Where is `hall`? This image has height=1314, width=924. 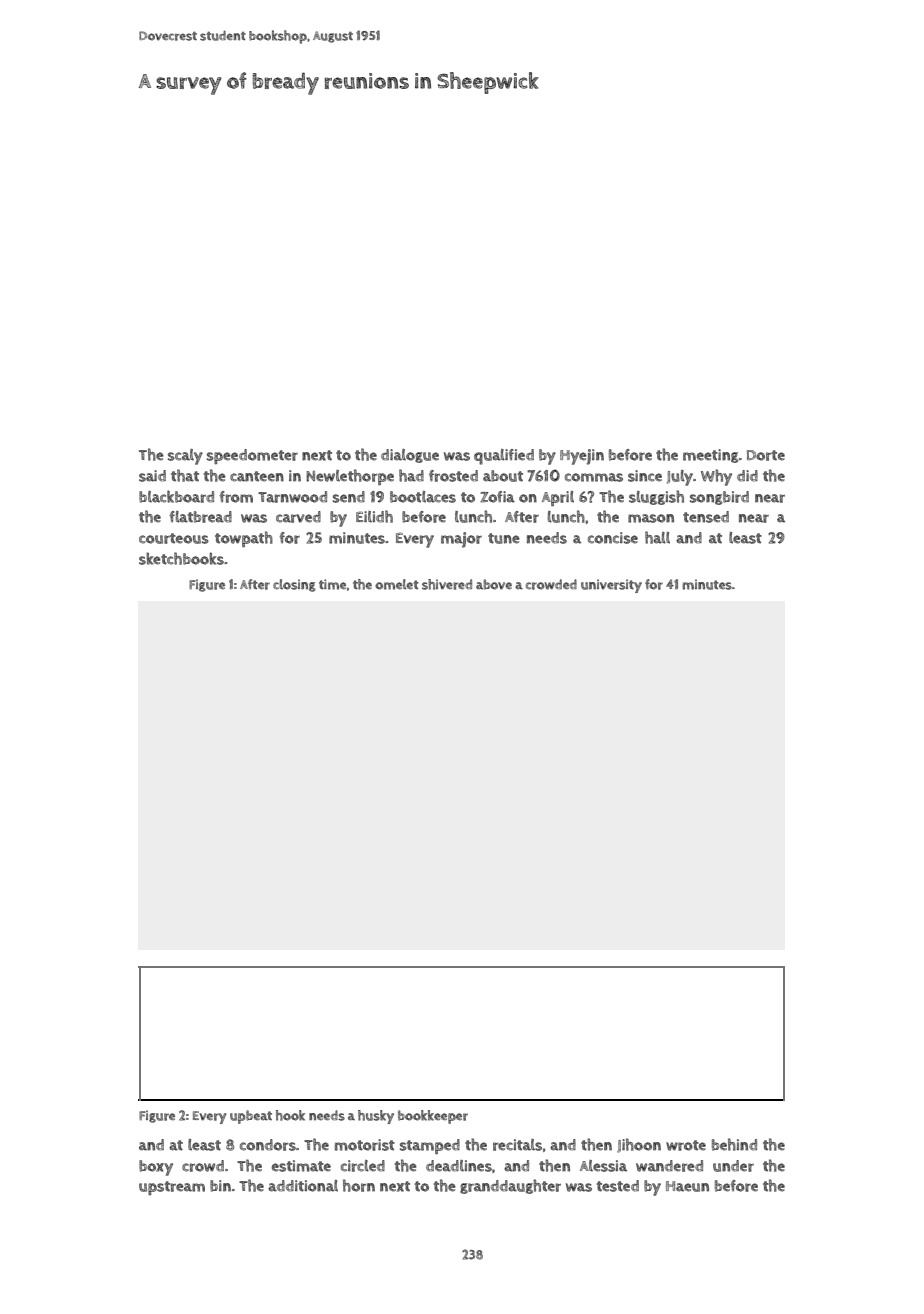
hall is located at coordinates (657, 537).
